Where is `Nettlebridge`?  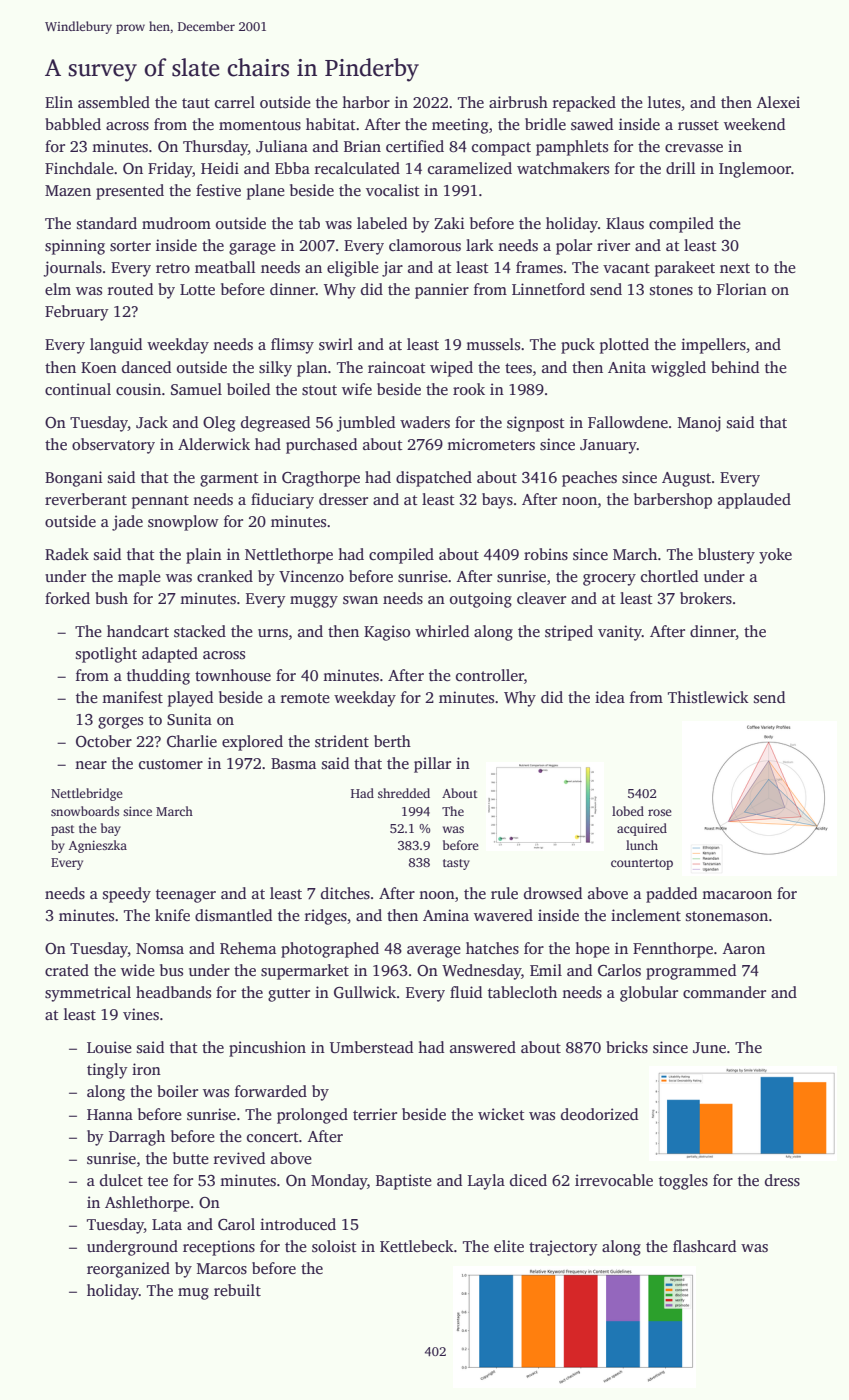 Nettlebridge is located at coordinates (87, 794).
